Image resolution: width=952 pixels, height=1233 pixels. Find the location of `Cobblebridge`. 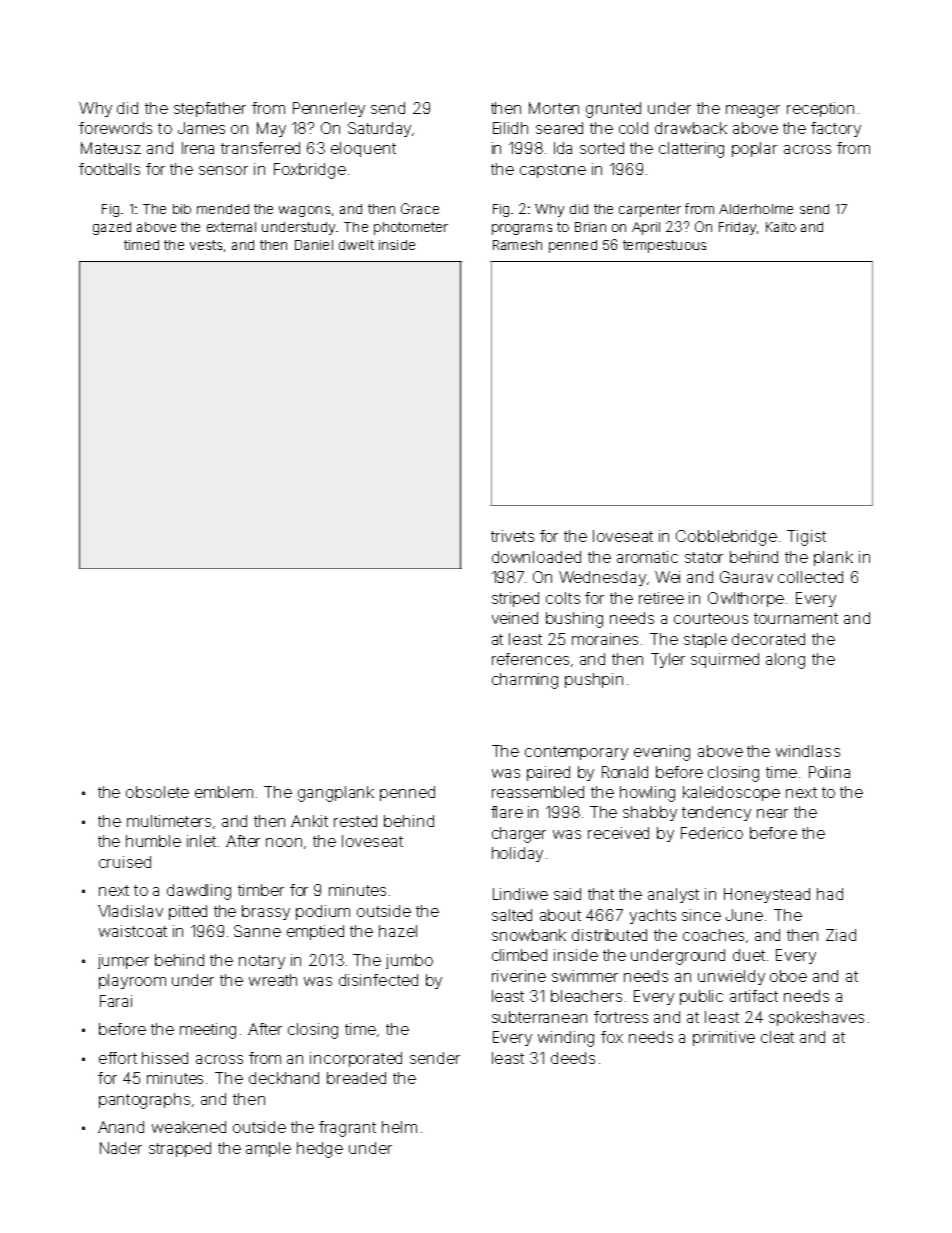

Cobblebridge is located at coordinates (726, 538).
